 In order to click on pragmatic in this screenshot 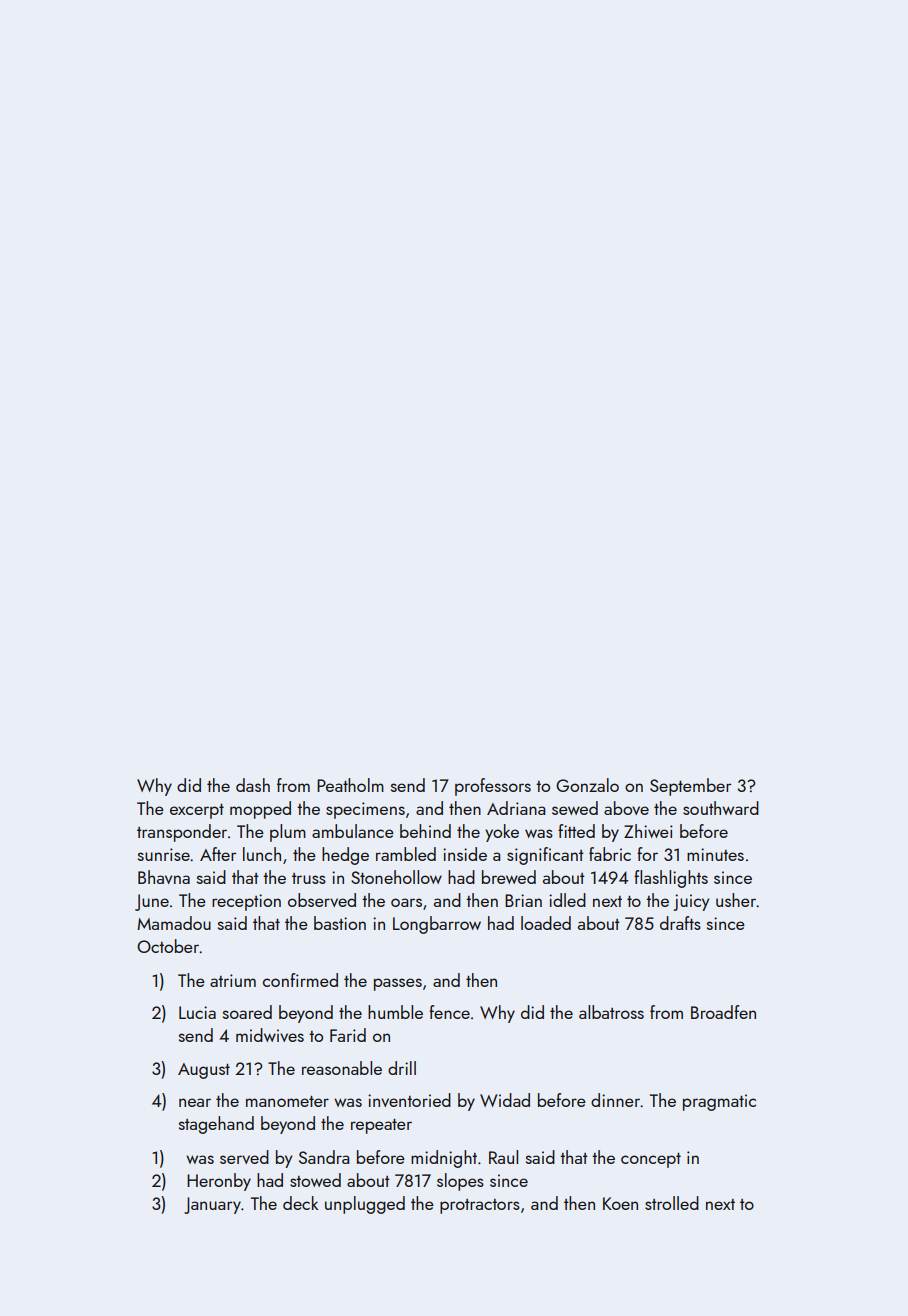, I will do `click(719, 1102)`.
